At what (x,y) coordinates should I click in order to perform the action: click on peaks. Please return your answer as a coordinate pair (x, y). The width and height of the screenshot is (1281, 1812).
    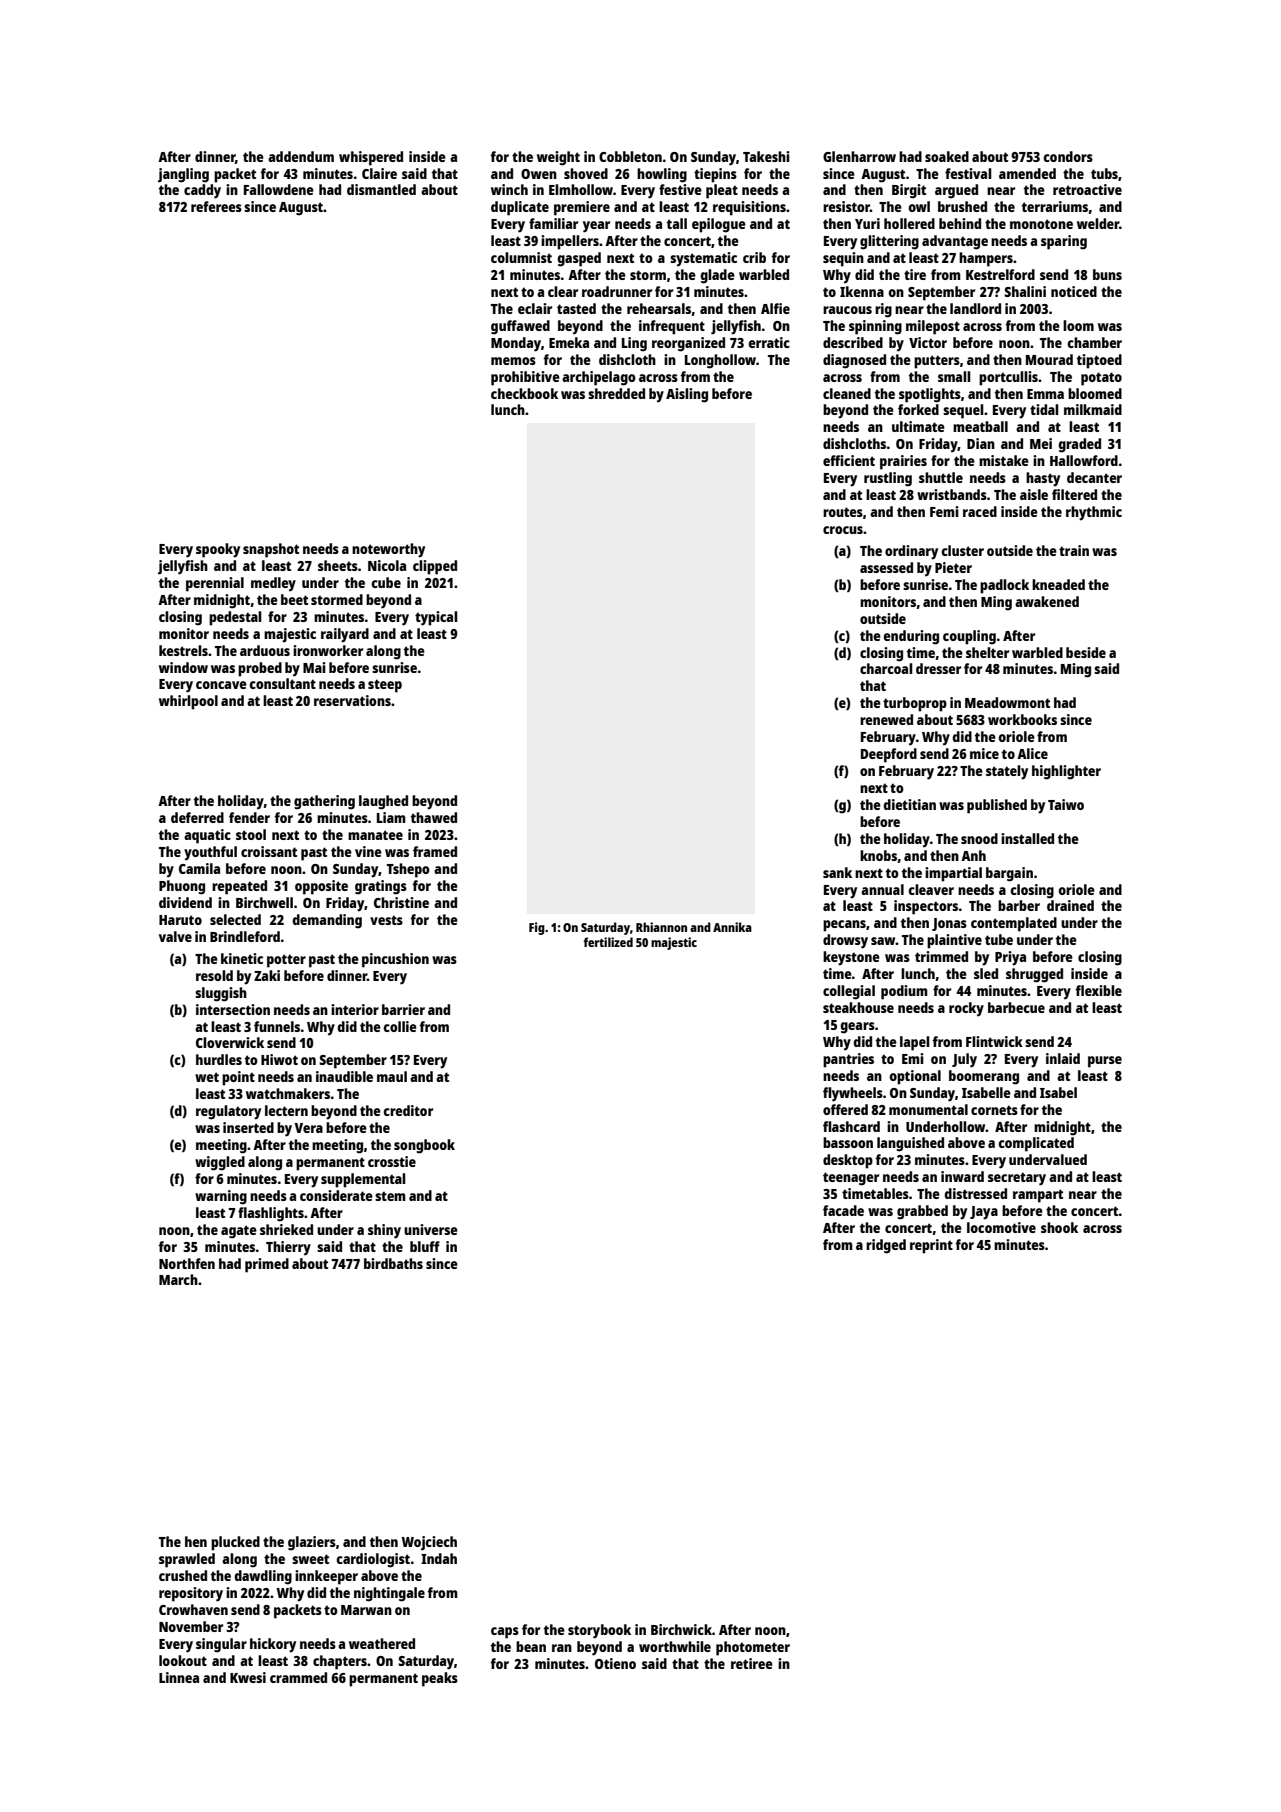
    Looking at the image, I should click on (440, 1679).
